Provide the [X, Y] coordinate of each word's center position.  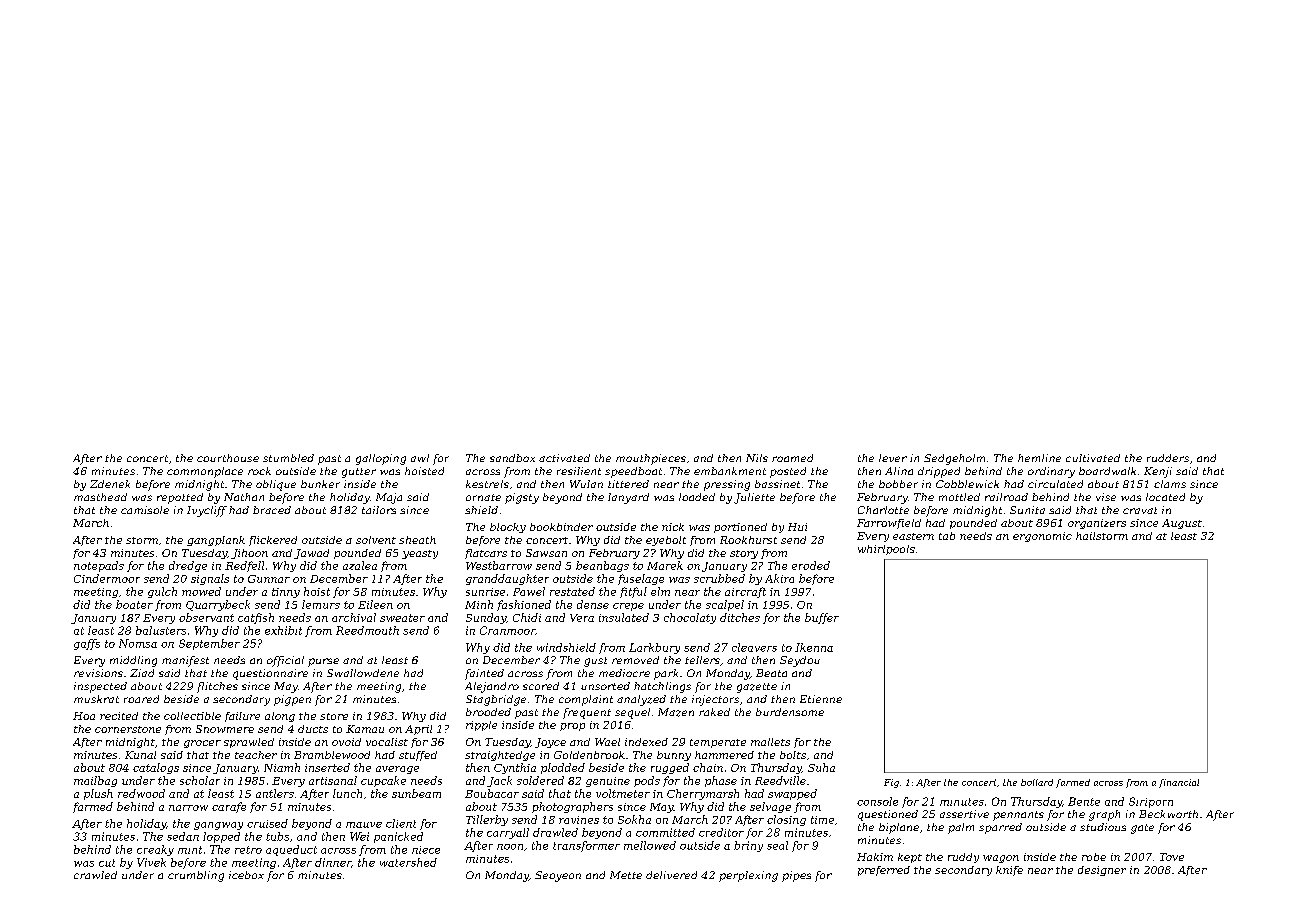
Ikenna [814, 647]
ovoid [346, 742]
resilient [579, 471]
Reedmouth [367, 630]
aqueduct [291, 850]
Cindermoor [107, 578]
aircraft [745, 592]
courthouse [228, 458]
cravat [1140, 510]
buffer [822, 618]
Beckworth [1168, 814]
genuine [608, 782]
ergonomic [1042, 537]
